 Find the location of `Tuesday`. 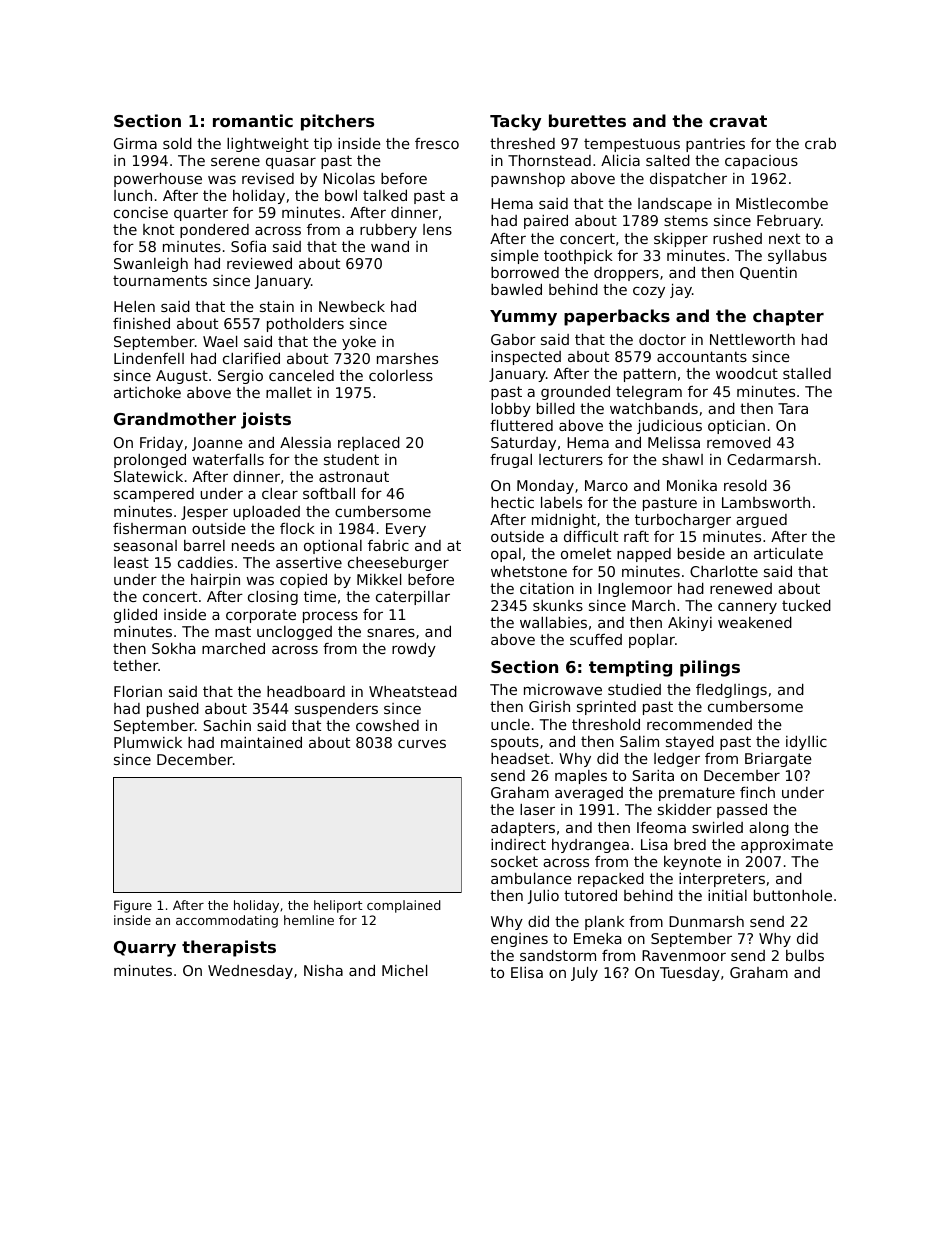

Tuesday is located at coordinates (690, 974).
